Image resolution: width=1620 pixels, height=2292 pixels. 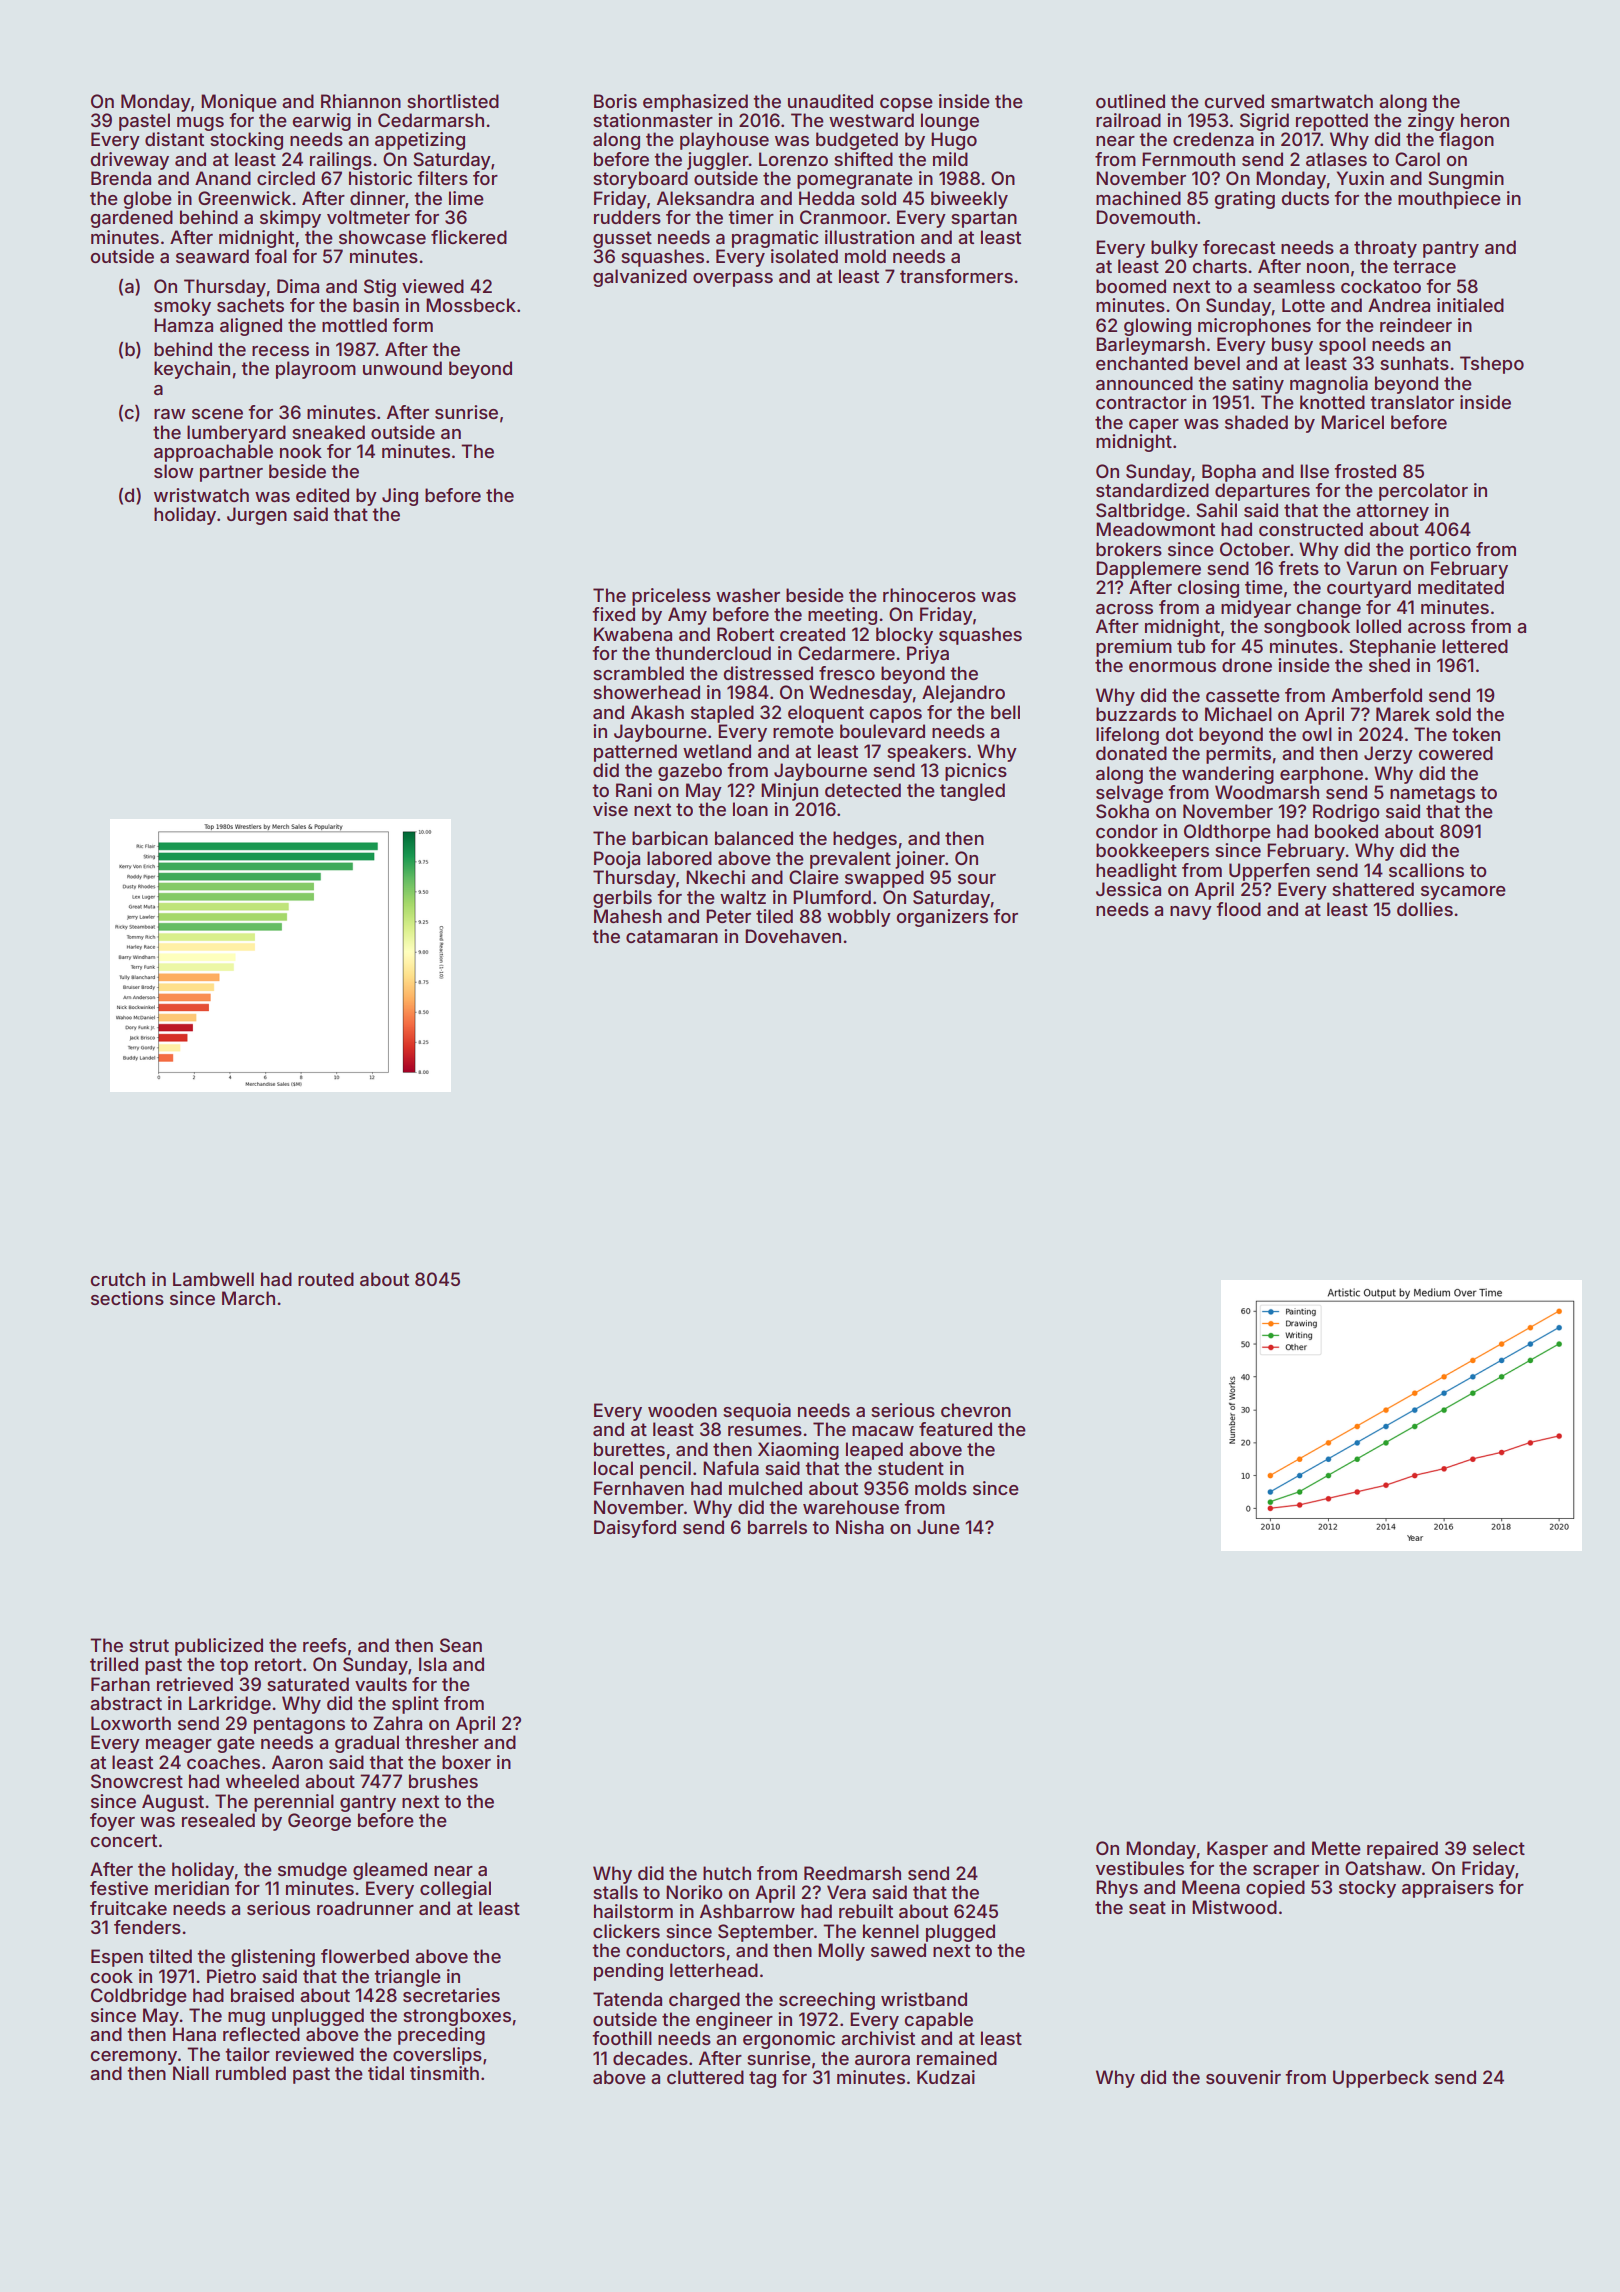 What do you see at coordinates (1365, 471) in the screenshot?
I see `frosted` at bounding box center [1365, 471].
